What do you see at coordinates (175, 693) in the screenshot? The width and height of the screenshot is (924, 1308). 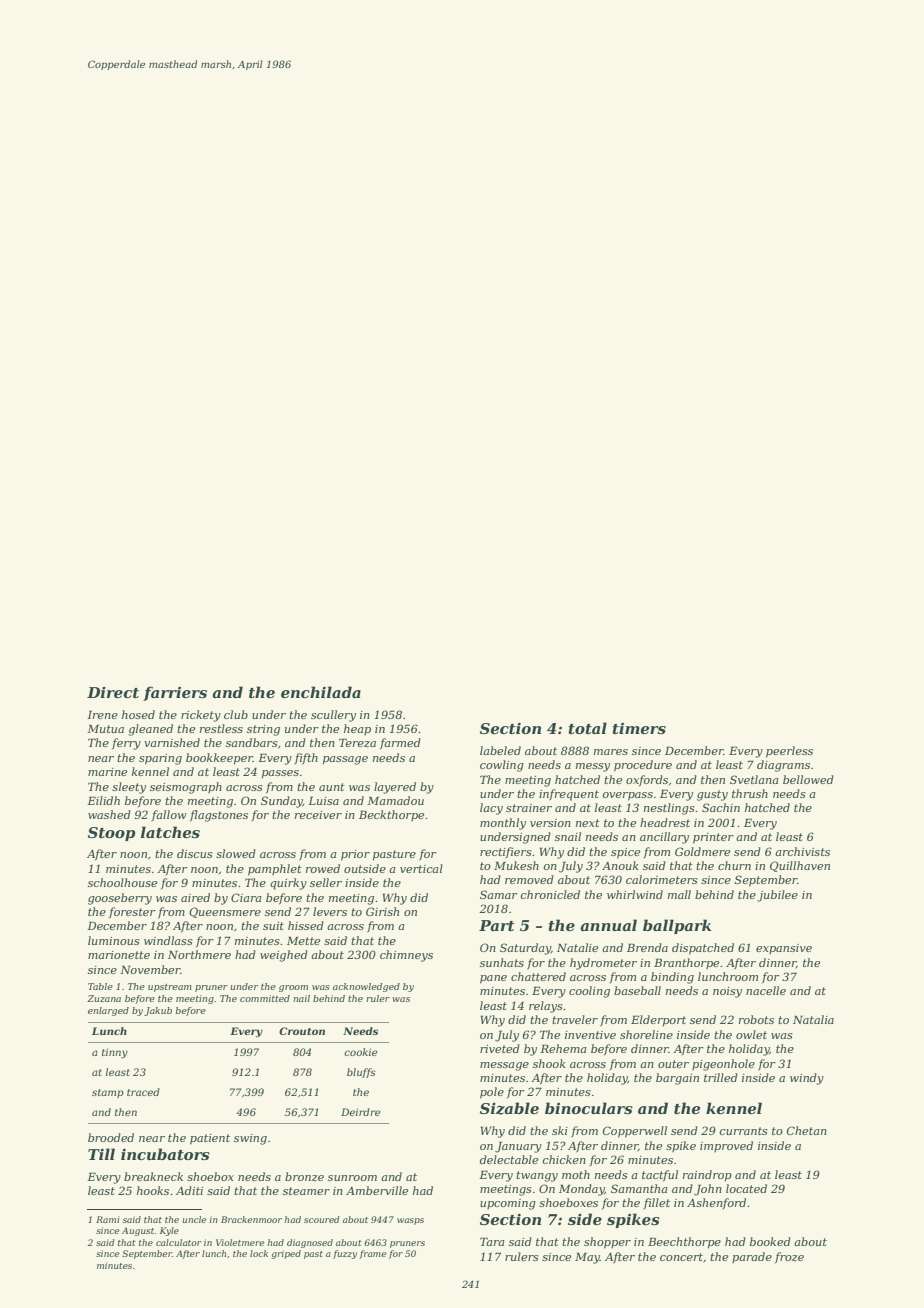 I see `farriers` at bounding box center [175, 693].
